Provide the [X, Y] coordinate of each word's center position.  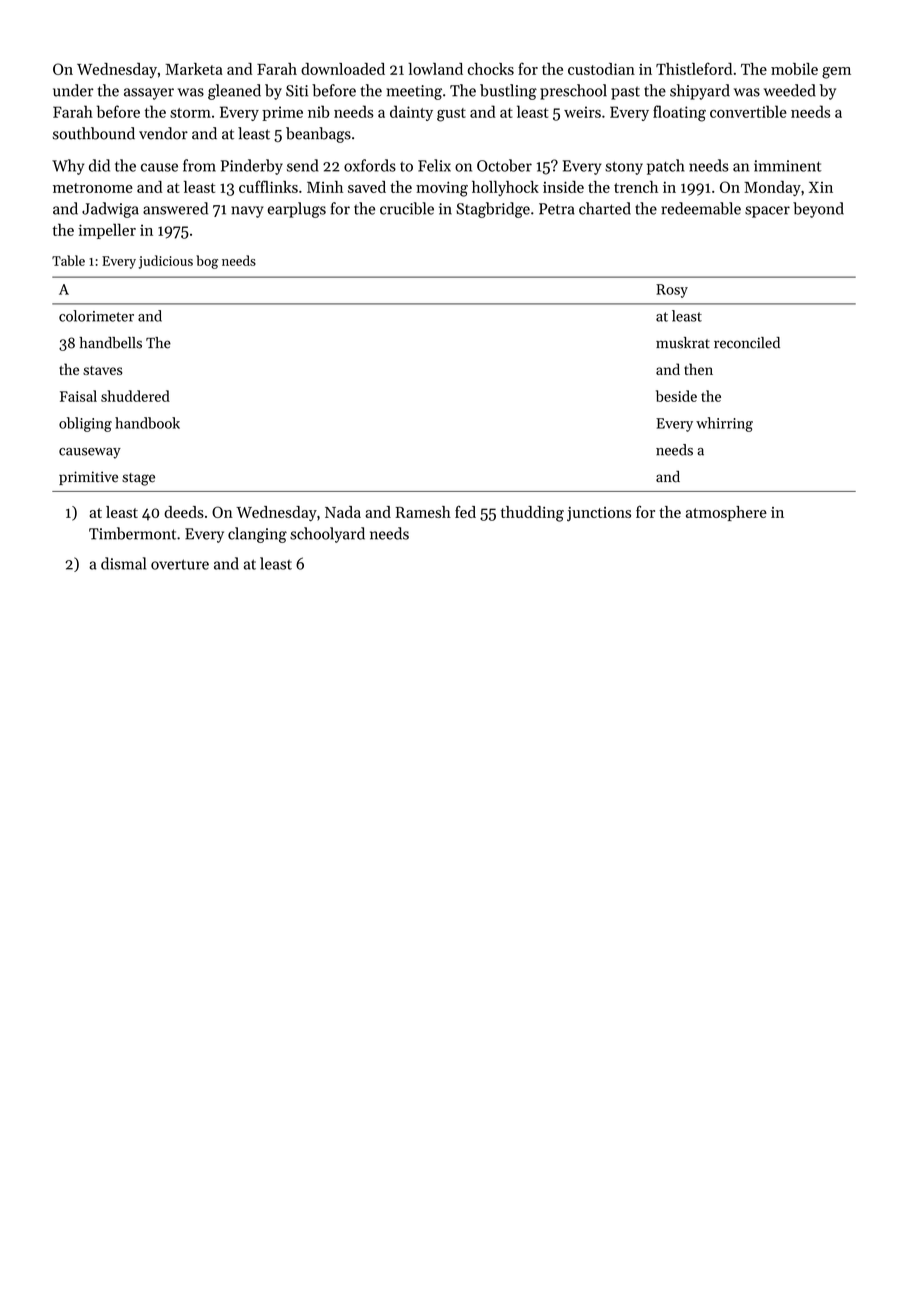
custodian [601, 69]
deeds [184, 512]
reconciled [747, 343]
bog [207, 262]
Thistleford [694, 68]
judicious [166, 262]
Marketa [194, 69]
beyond [818, 210]
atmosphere [726, 513]
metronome [93, 188]
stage [138, 479]
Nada [343, 512]
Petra [557, 209]
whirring [724, 424]
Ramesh [423, 512]
